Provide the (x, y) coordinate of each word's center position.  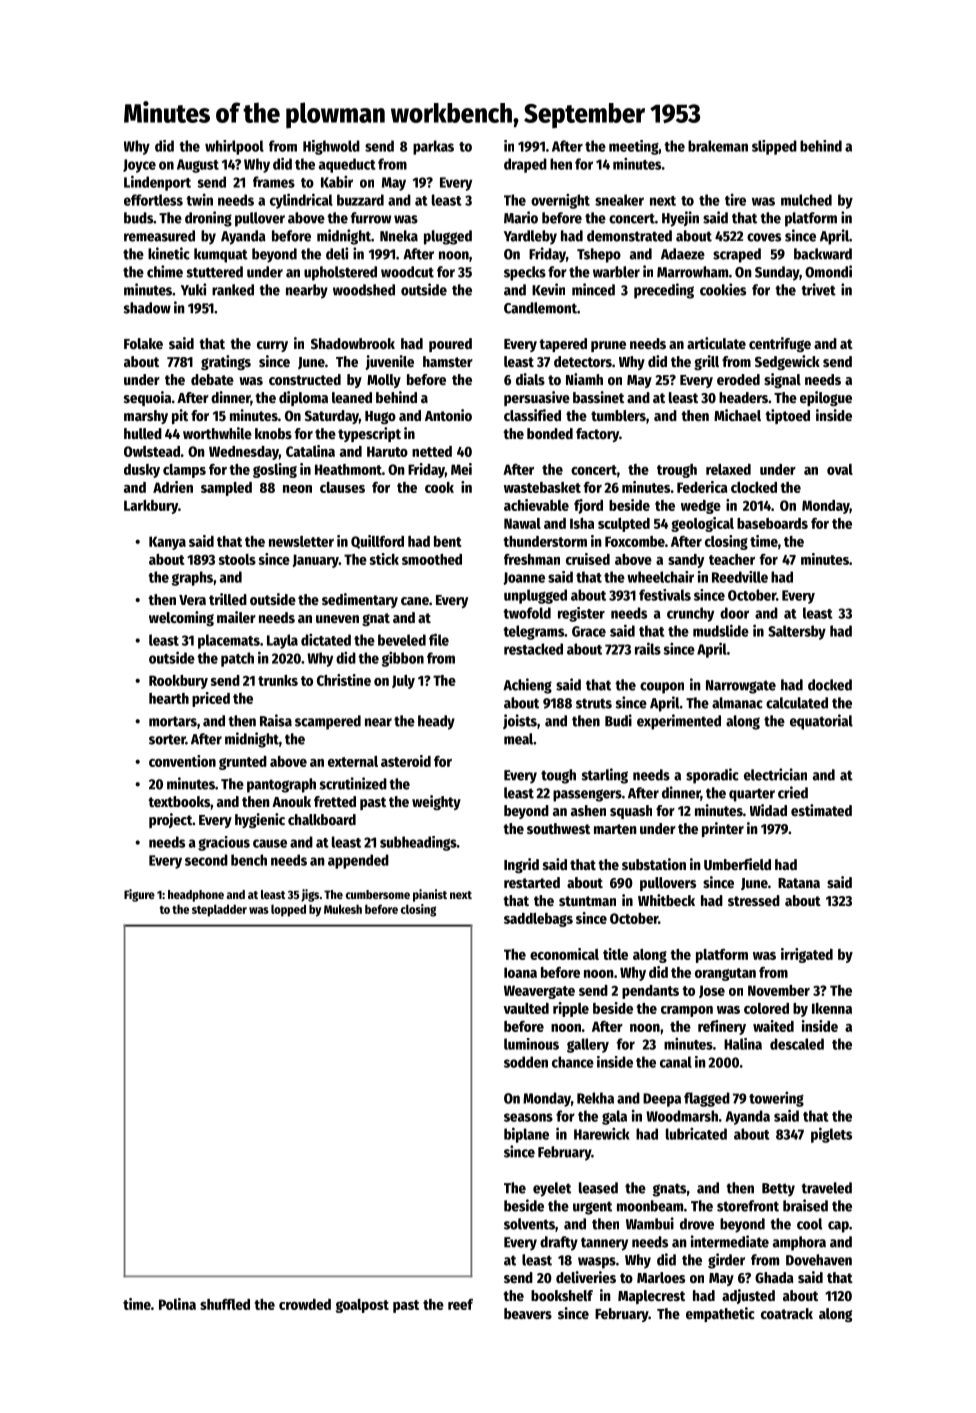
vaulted (526, 1008)
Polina (177, 1304)
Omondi (828, 271)
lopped (288, 910)
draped (525, 165)
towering (776, 1099)
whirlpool (234, 147)
